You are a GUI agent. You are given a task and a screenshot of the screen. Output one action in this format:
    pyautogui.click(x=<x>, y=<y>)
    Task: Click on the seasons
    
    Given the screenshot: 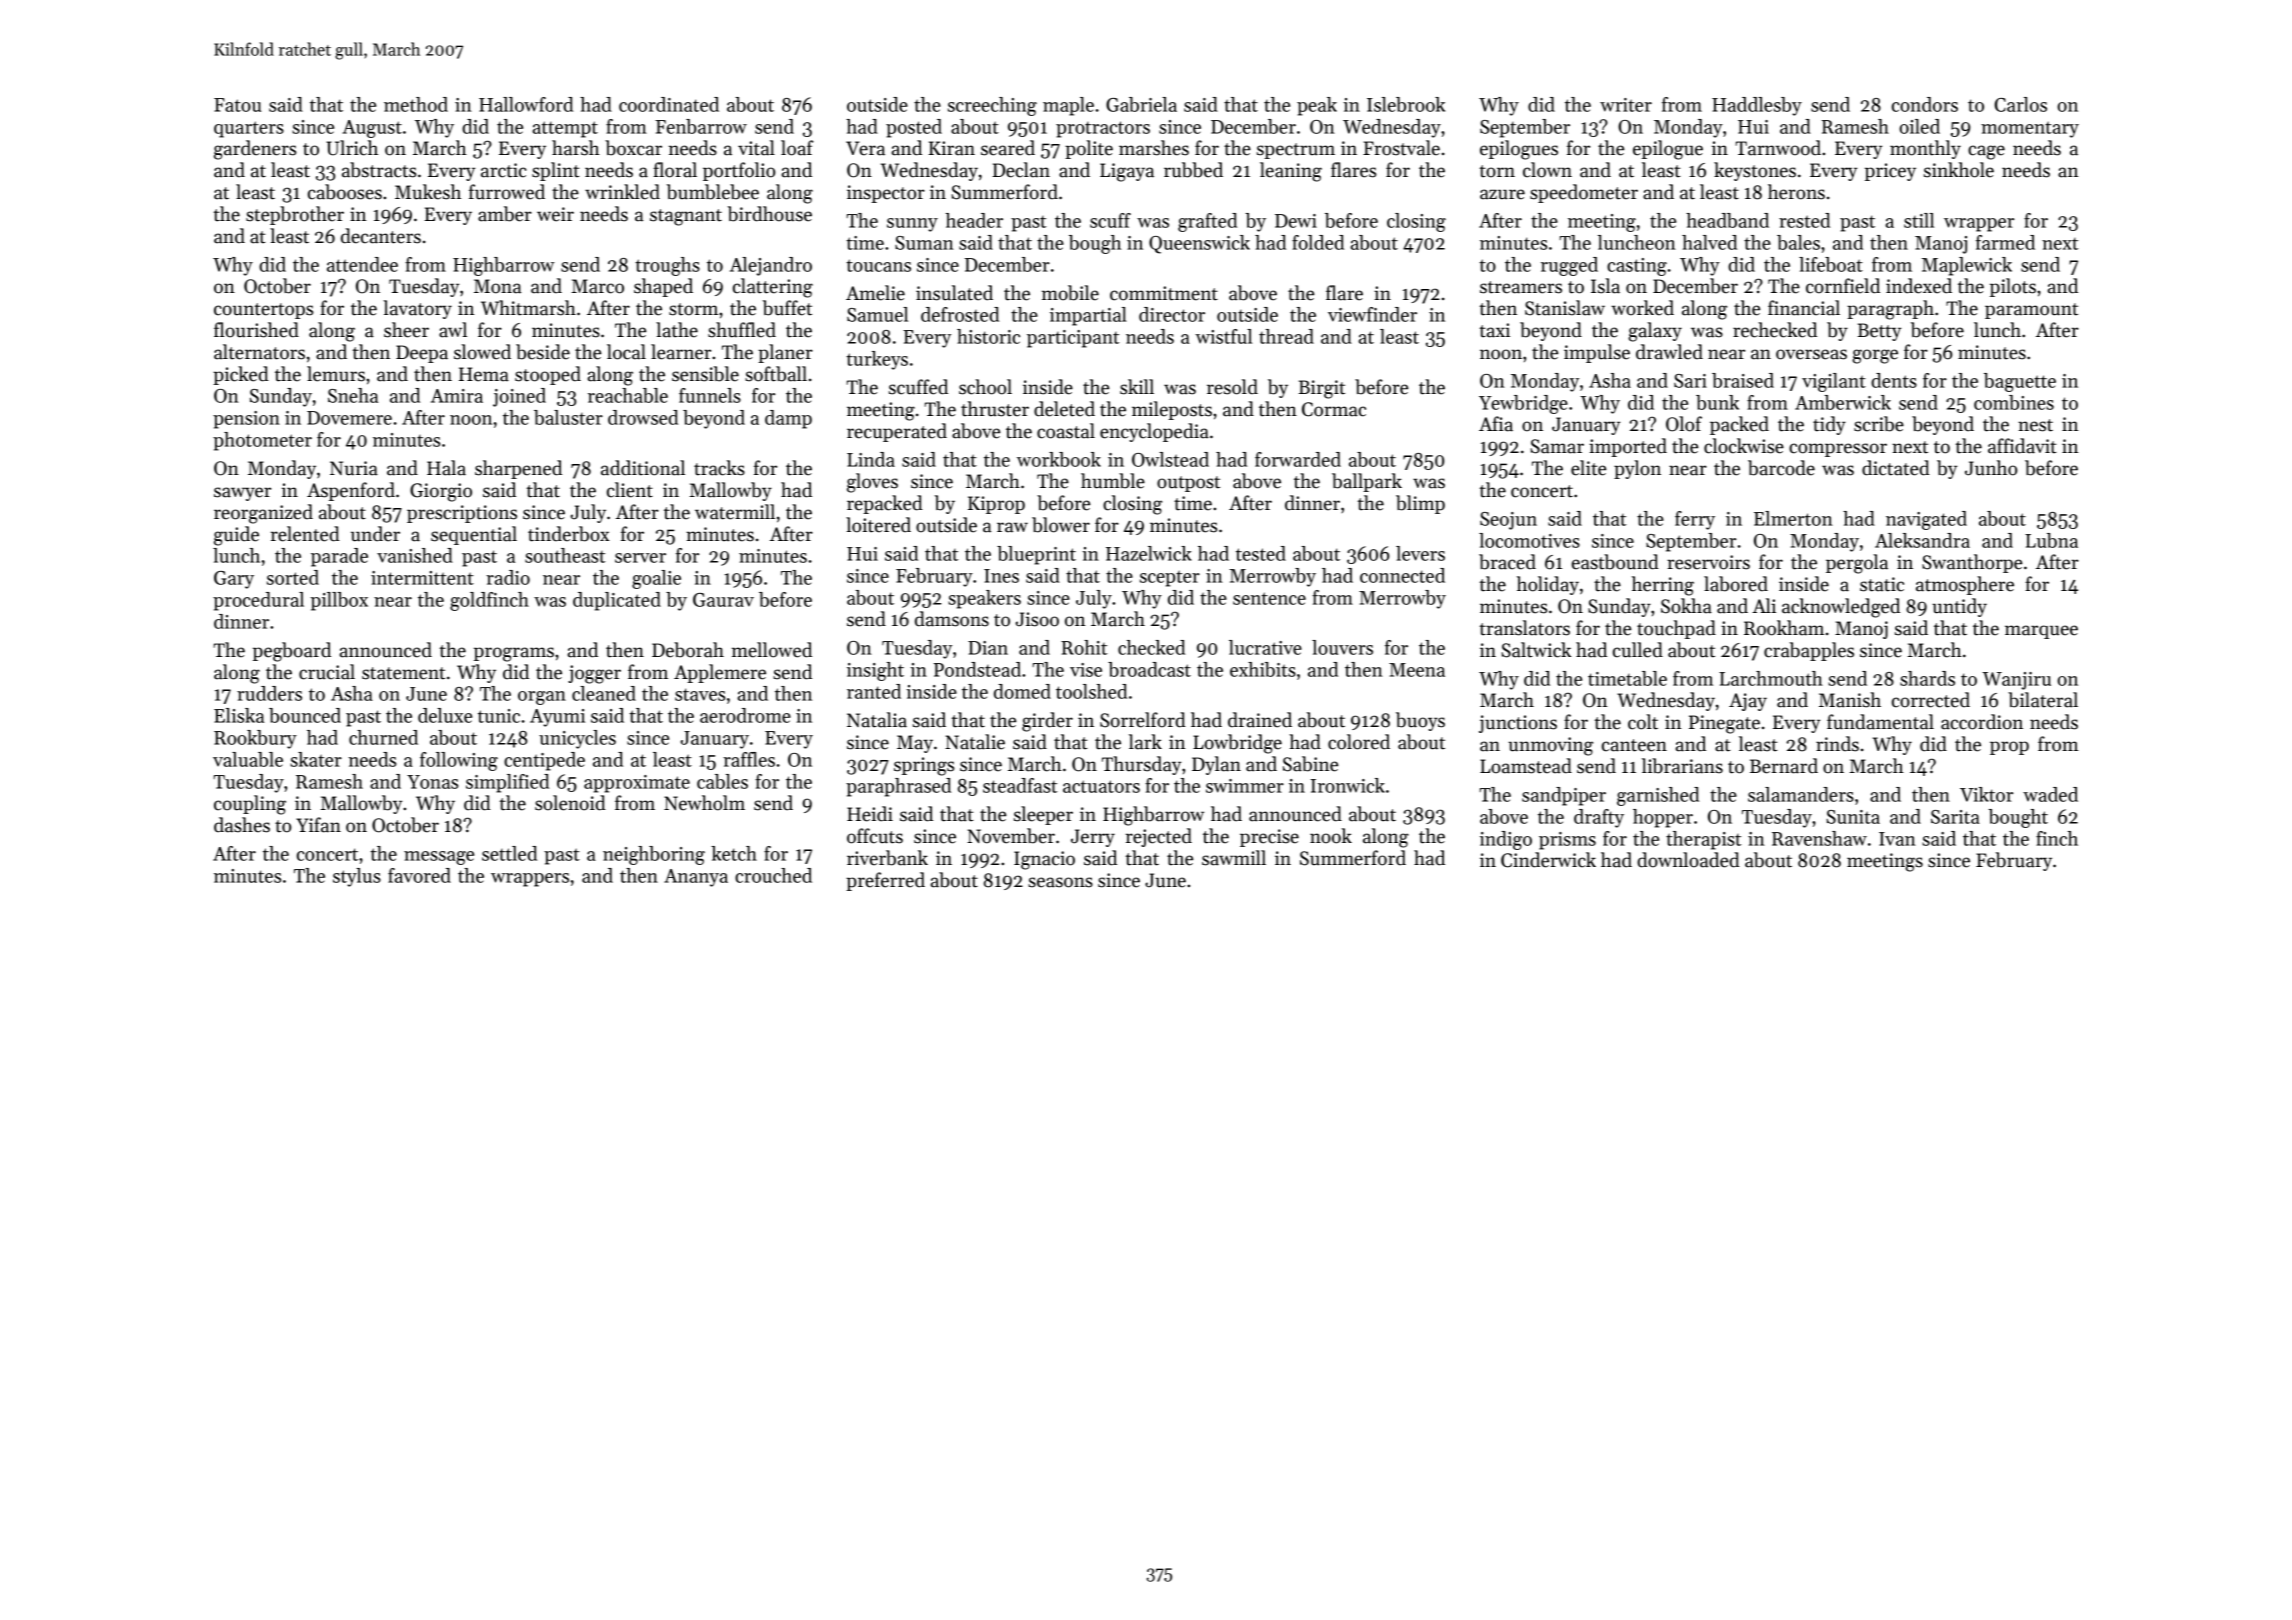 What is the action you would take?
    pyautogui.click(x=1060, y=882)
